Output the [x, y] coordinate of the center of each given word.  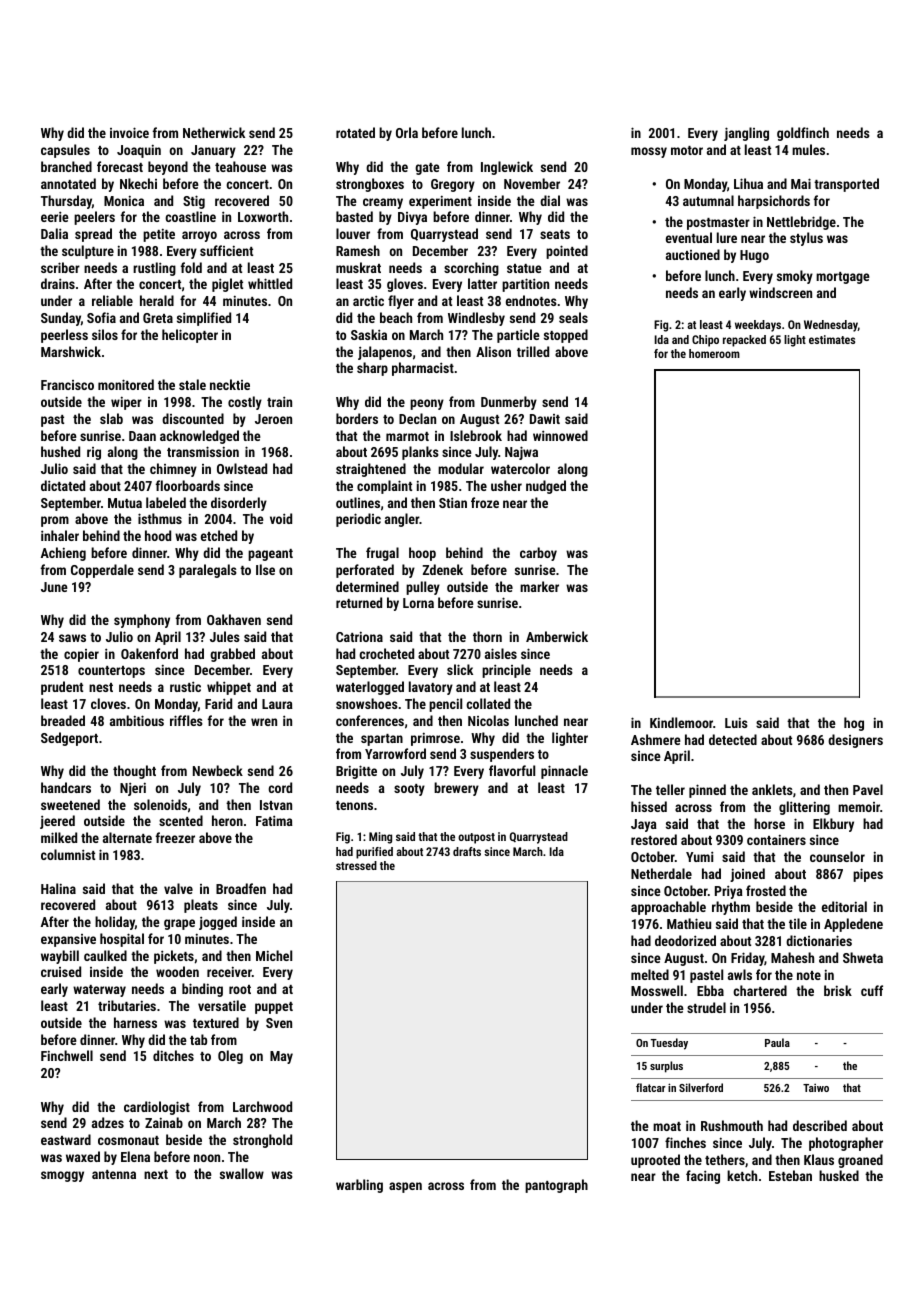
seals [573, 317]
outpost [476, 838]
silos [105, 334]
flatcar [651, 1087]
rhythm [731, 908]
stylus [806, 239]
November [532, 183]
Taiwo [816, 1088]
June [54, 587]
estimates [832, 339]
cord [280, 787]
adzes [108, 1122]
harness [135, 1022]
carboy [538, 554]
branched [66, 166]
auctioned [693, 254]
